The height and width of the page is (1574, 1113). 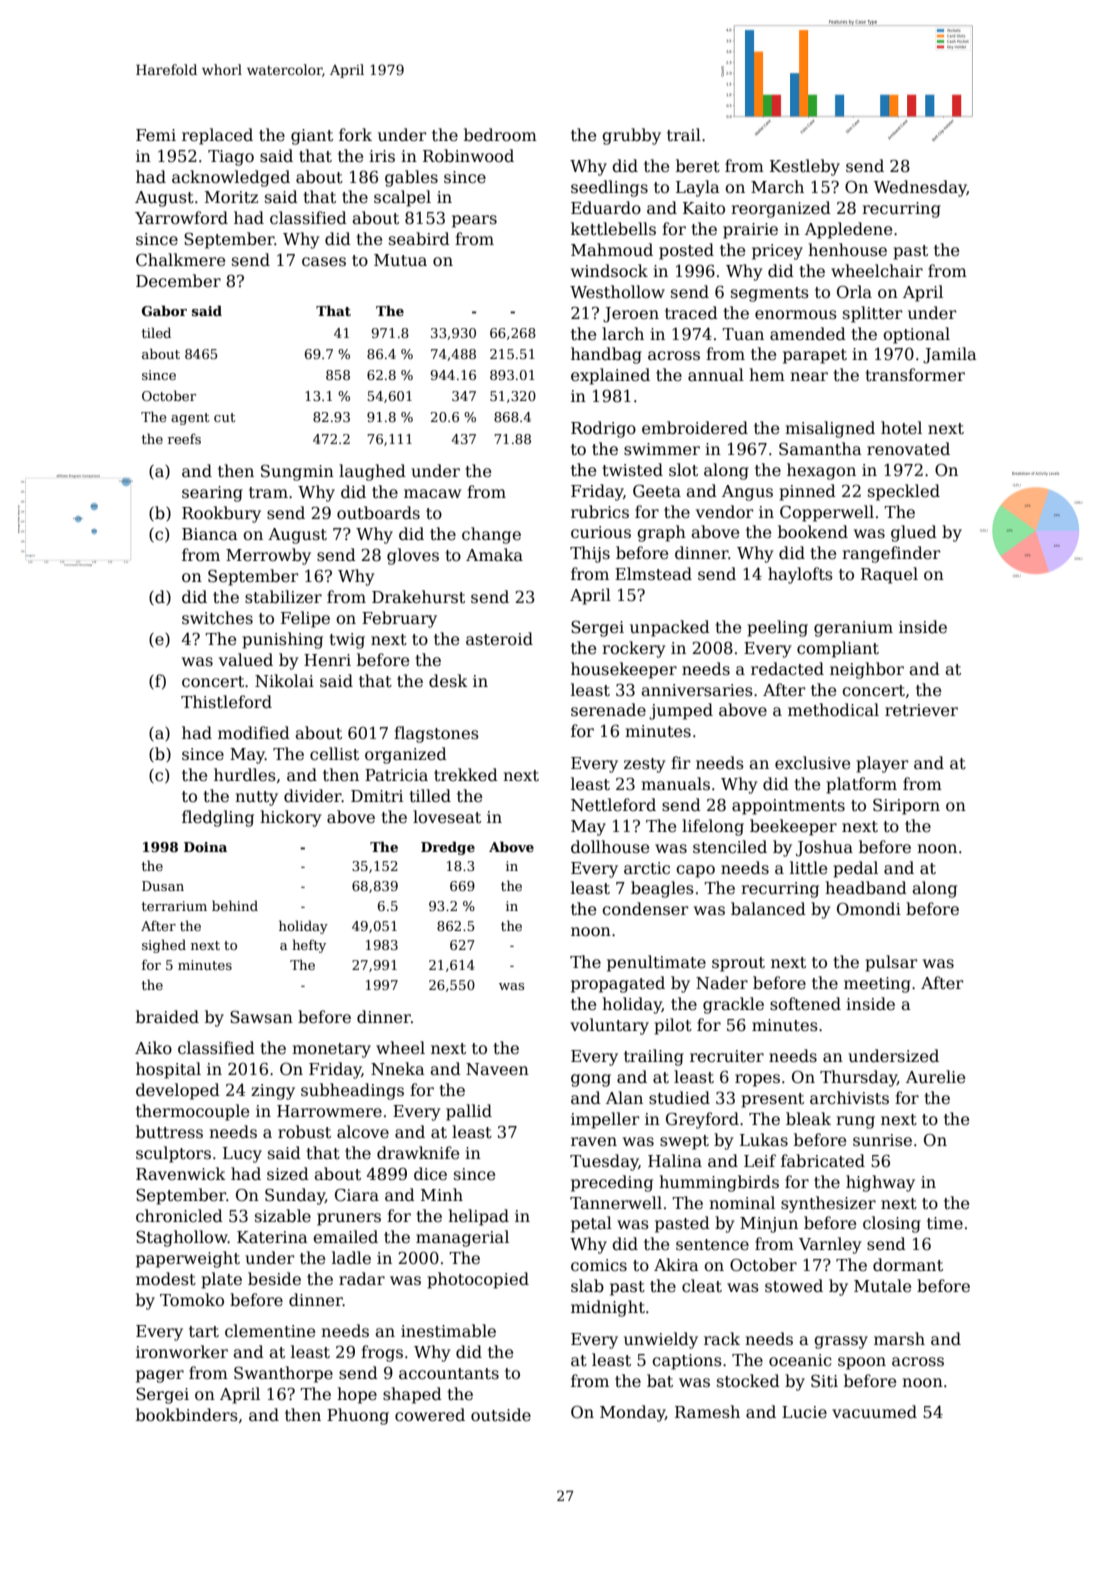 What do you see at coordinates (631, 136) in the page?
I see `grubby` at bounding box center [631, 136].
